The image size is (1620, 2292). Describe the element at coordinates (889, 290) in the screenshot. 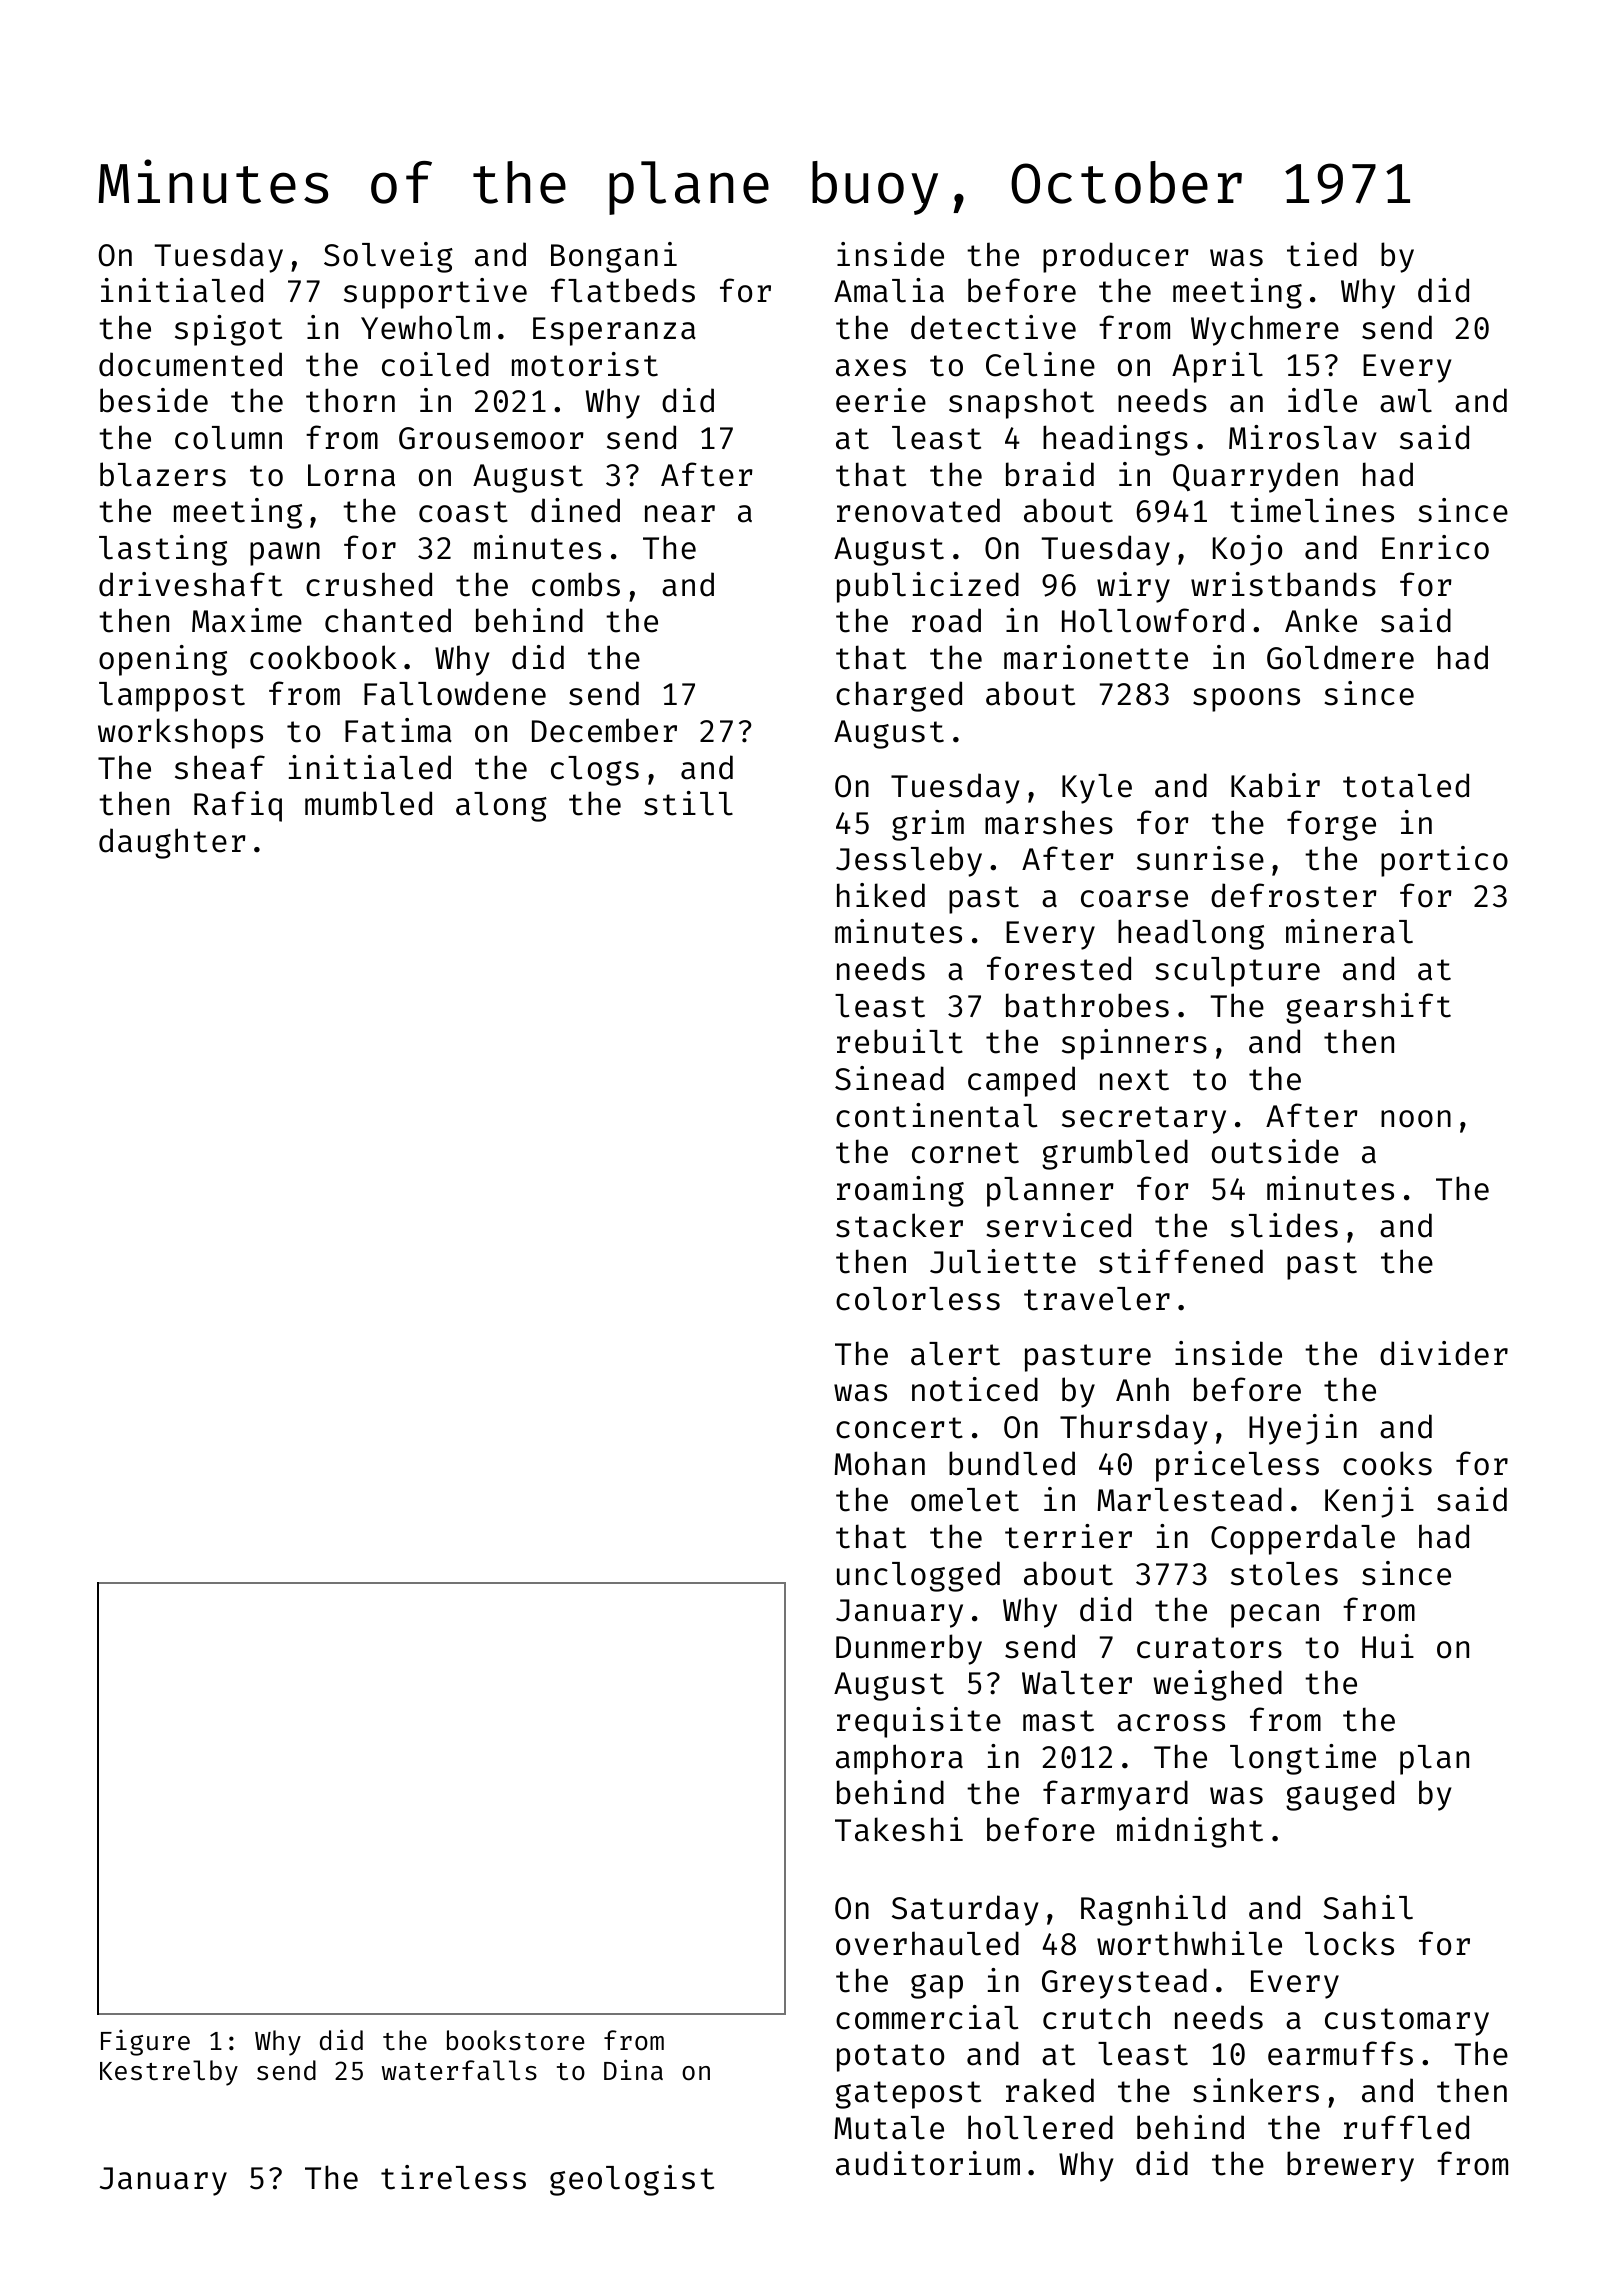

I see `Amalia` at that location.
